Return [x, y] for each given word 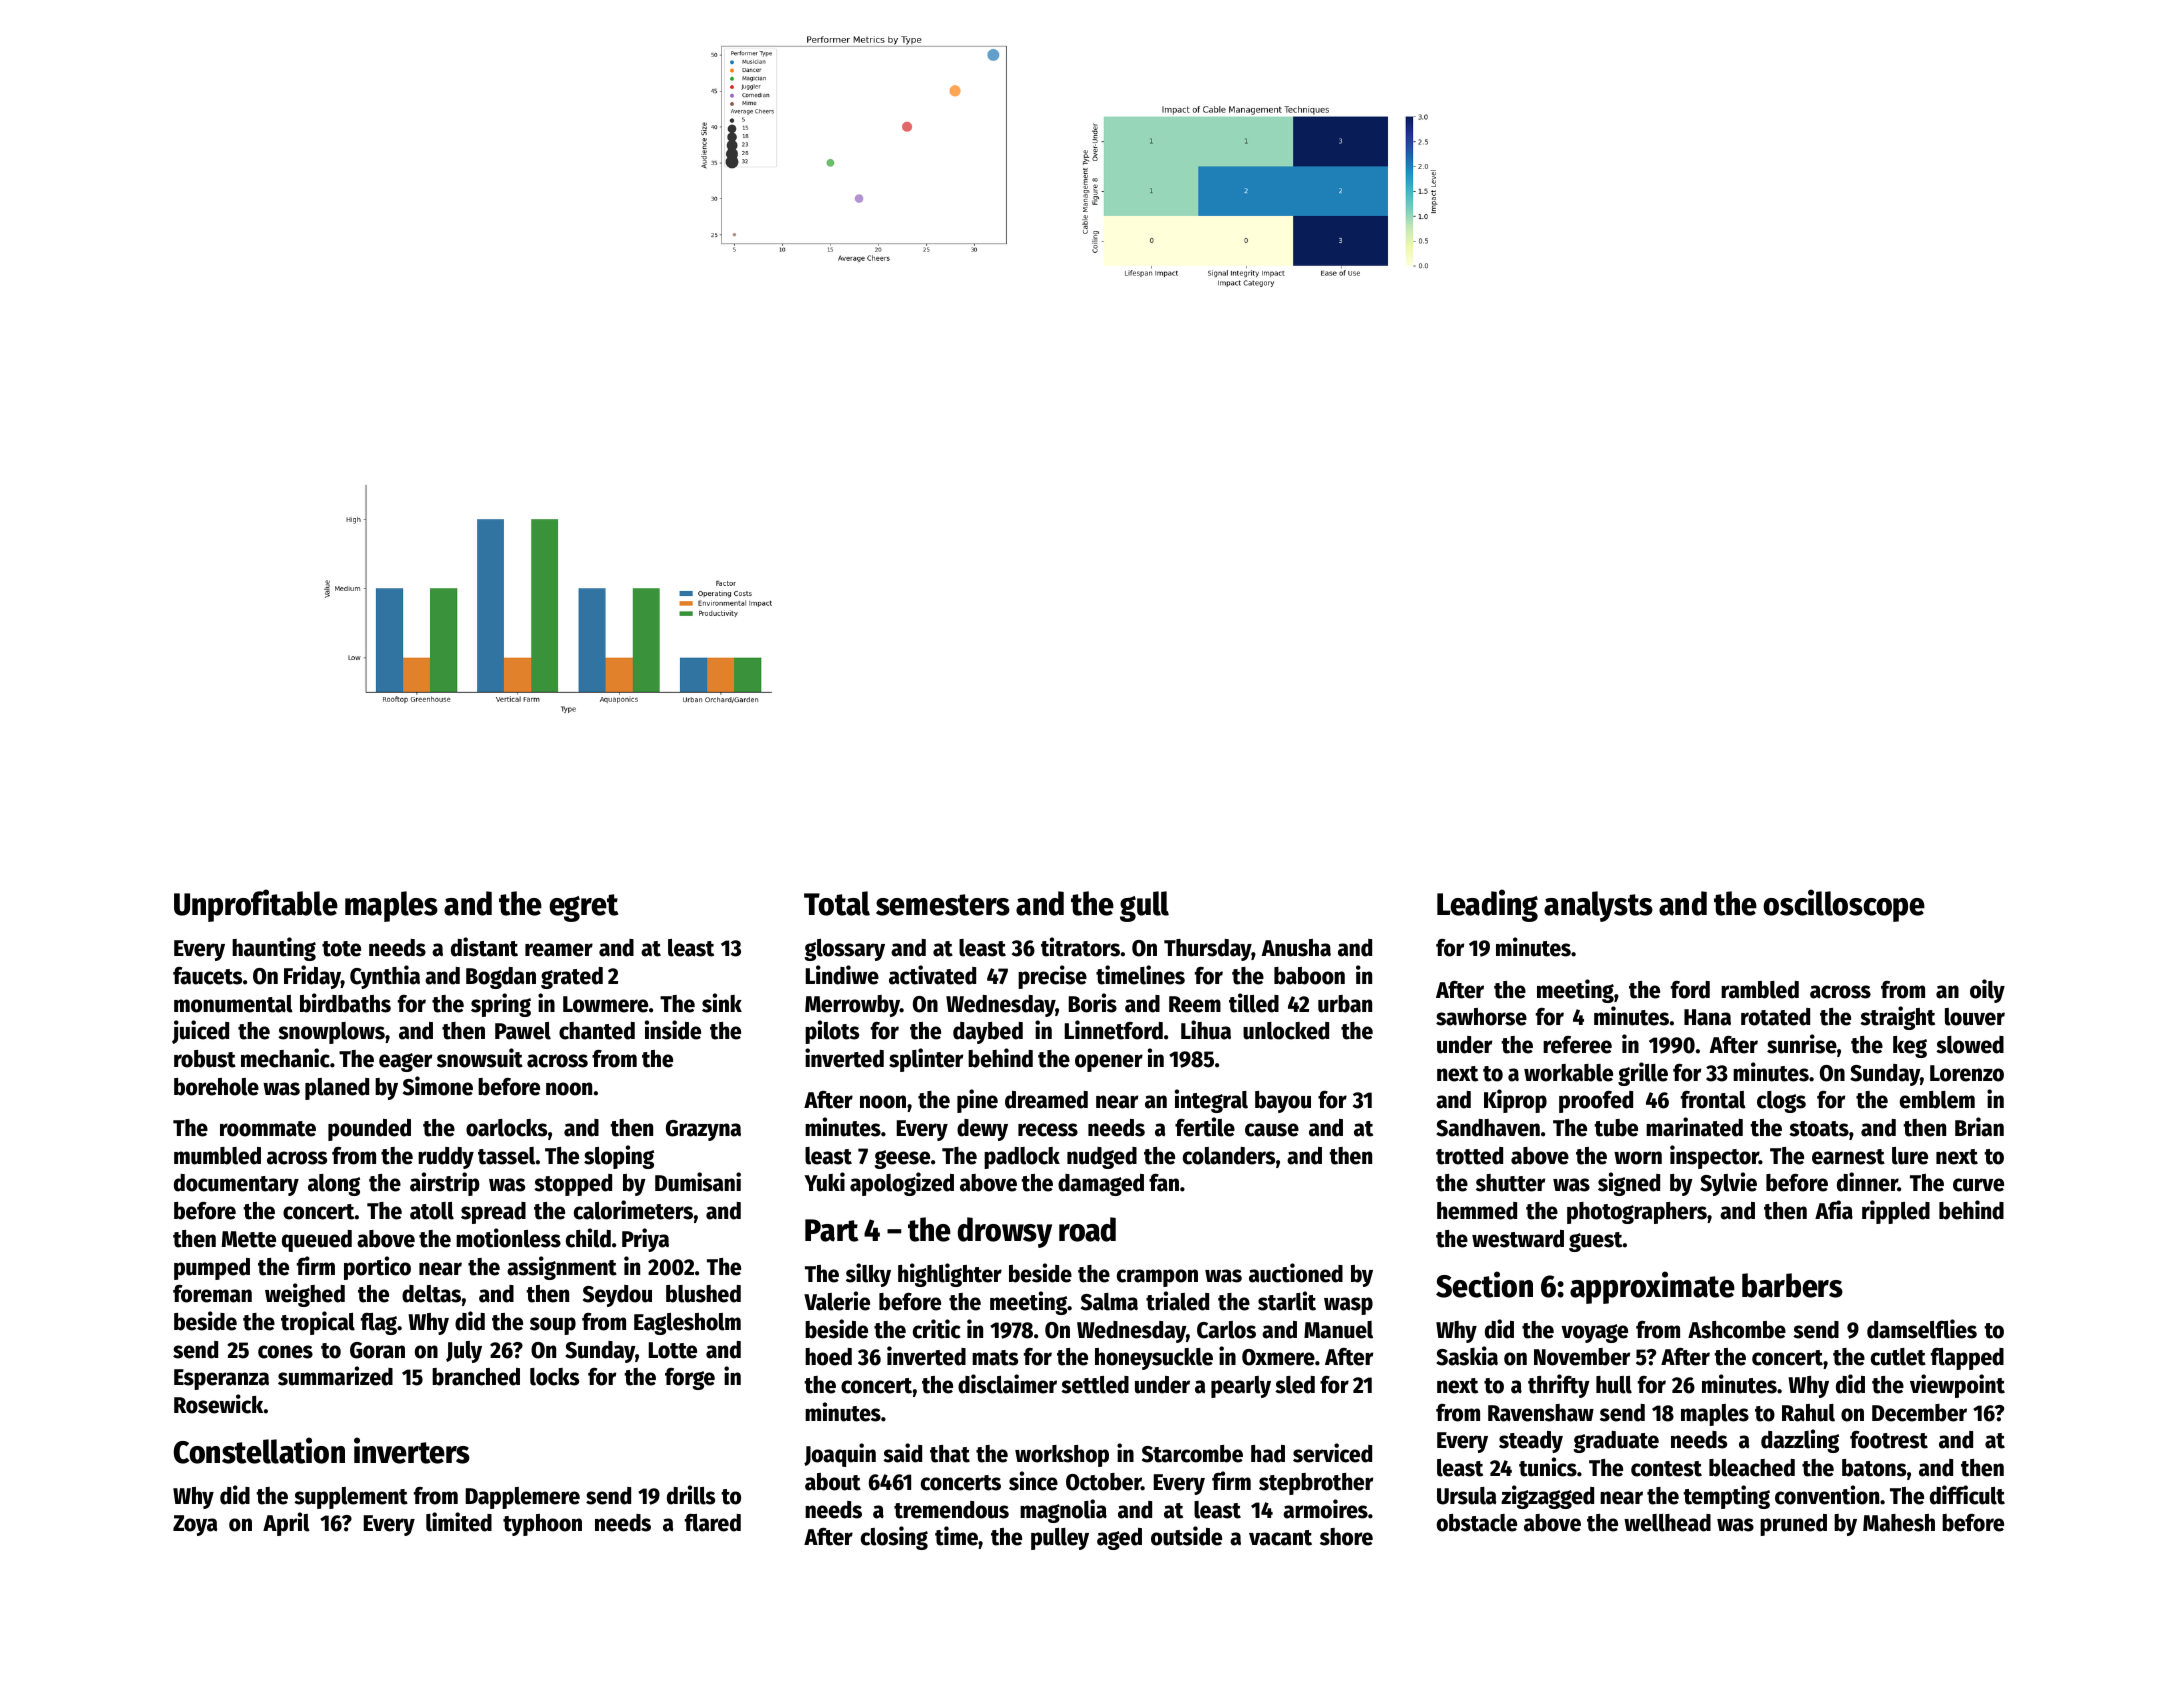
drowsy [1005, 1232]
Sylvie [1728, 1184]
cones [285, 1352]
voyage [1594, 1333]
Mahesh [1899, 1523]
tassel [506, 1156]
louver [1975, 1017]
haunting [274, 949]
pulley [1060, 1539]
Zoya [195, 1525]
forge [690, 1379]
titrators [1080, 947]
